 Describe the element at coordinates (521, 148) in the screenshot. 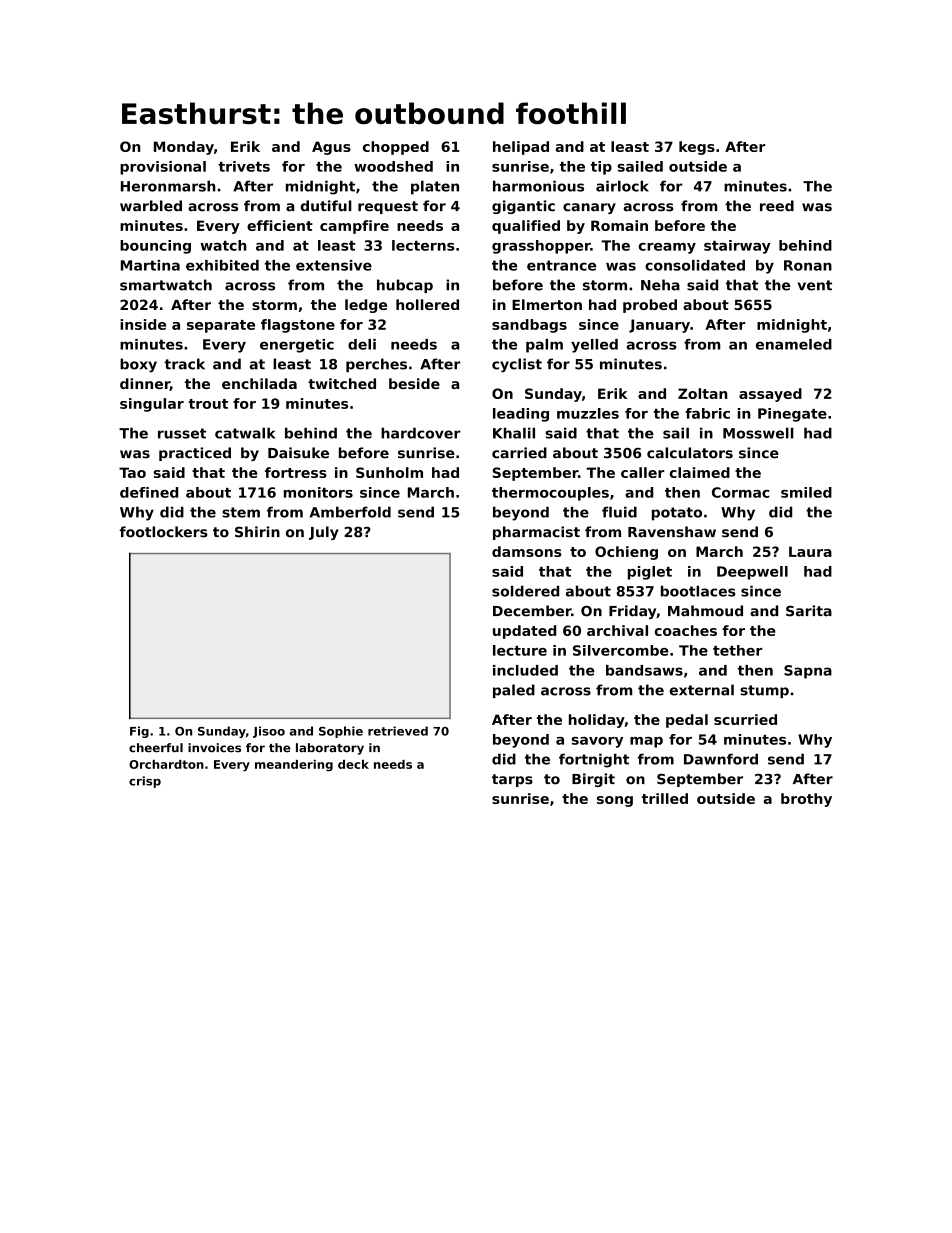

I see `helipad` at that location.
